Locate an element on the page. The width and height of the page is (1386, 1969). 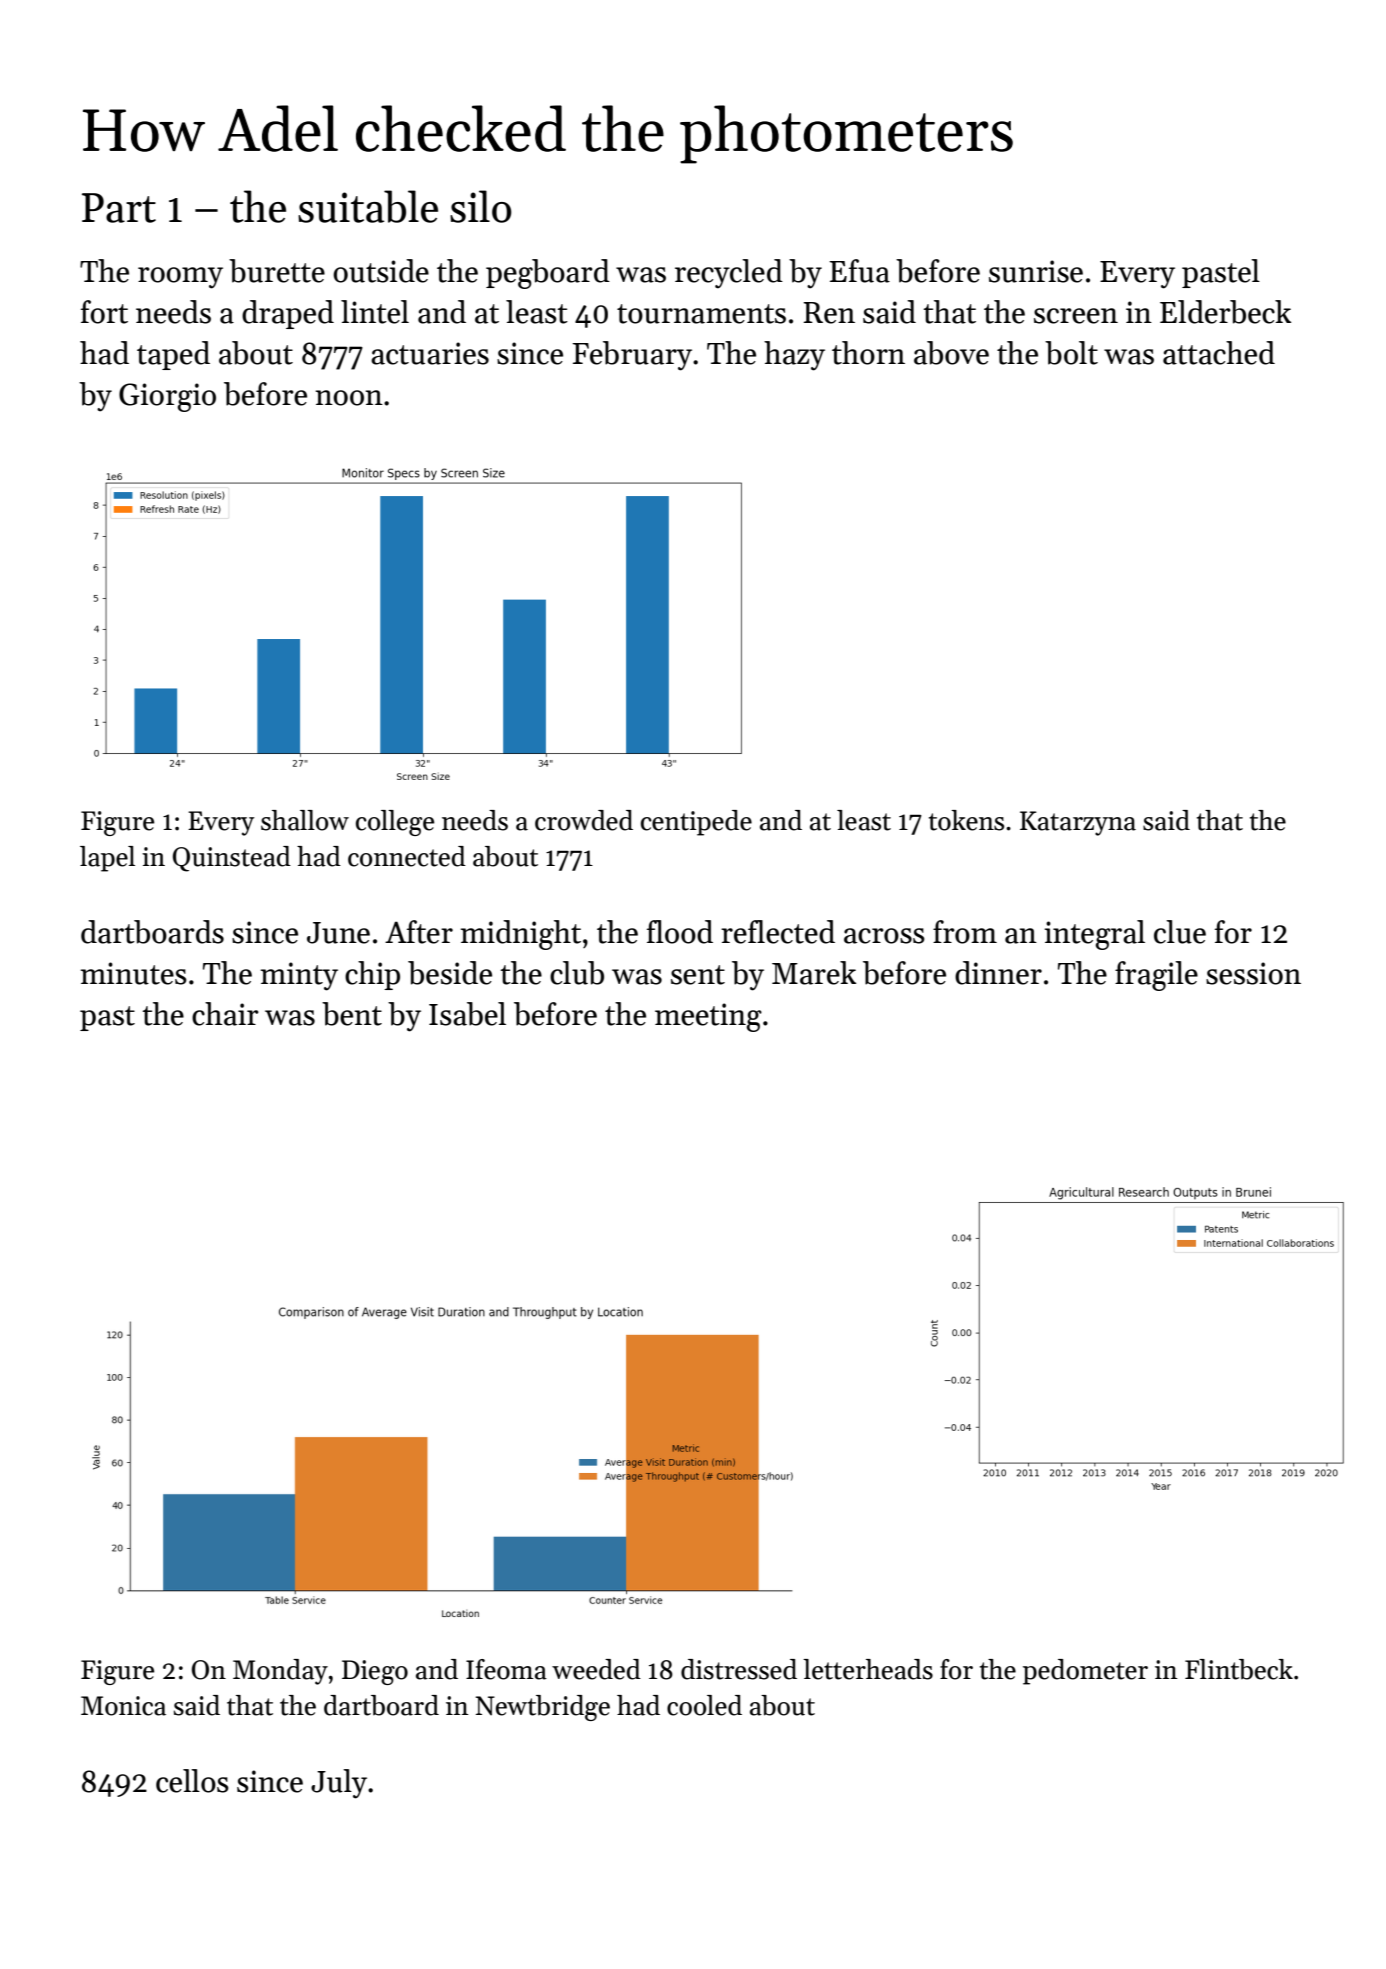
fragile is located at coordinates (1156, 976).
